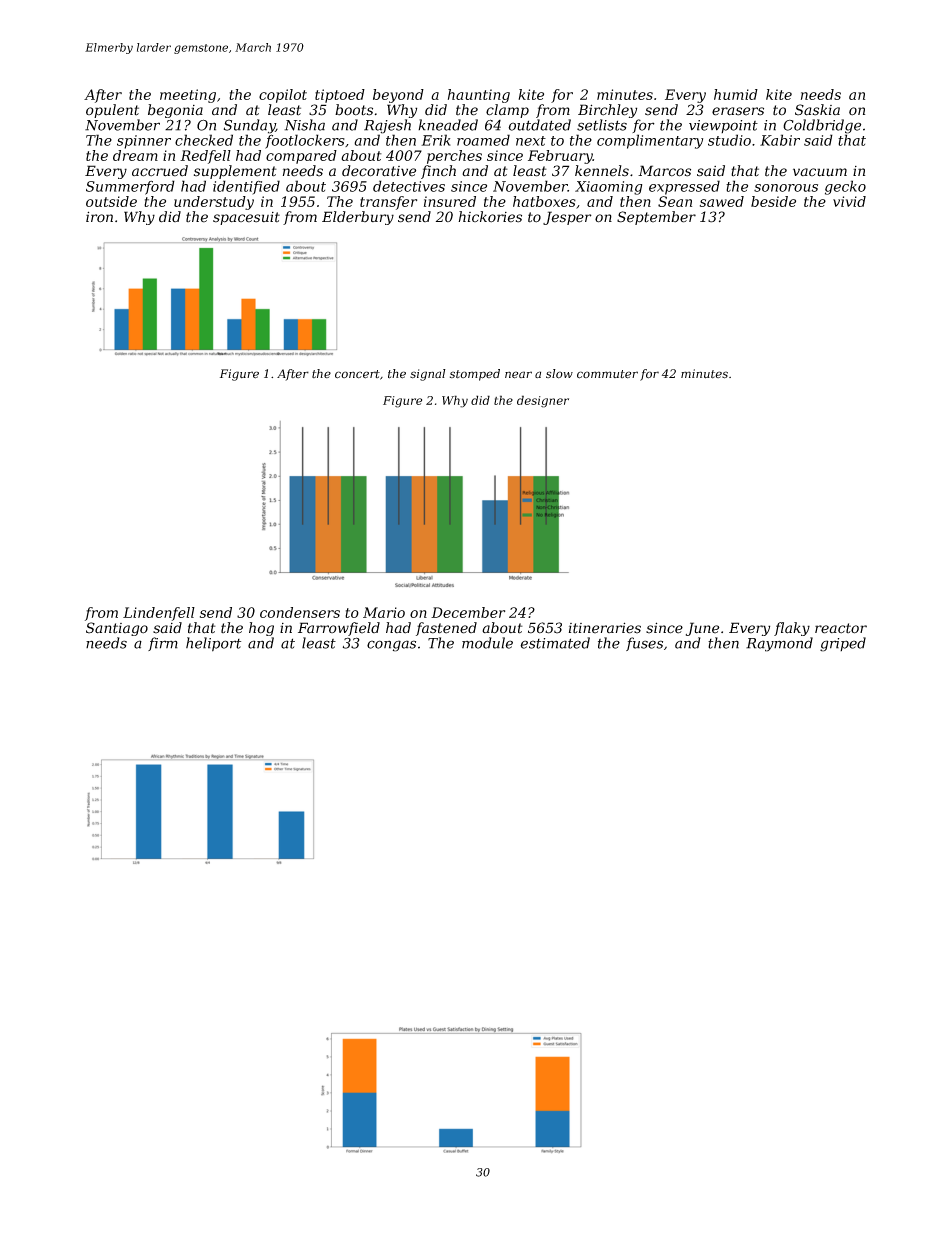  I want to click on haunting, so click(479, 96).
